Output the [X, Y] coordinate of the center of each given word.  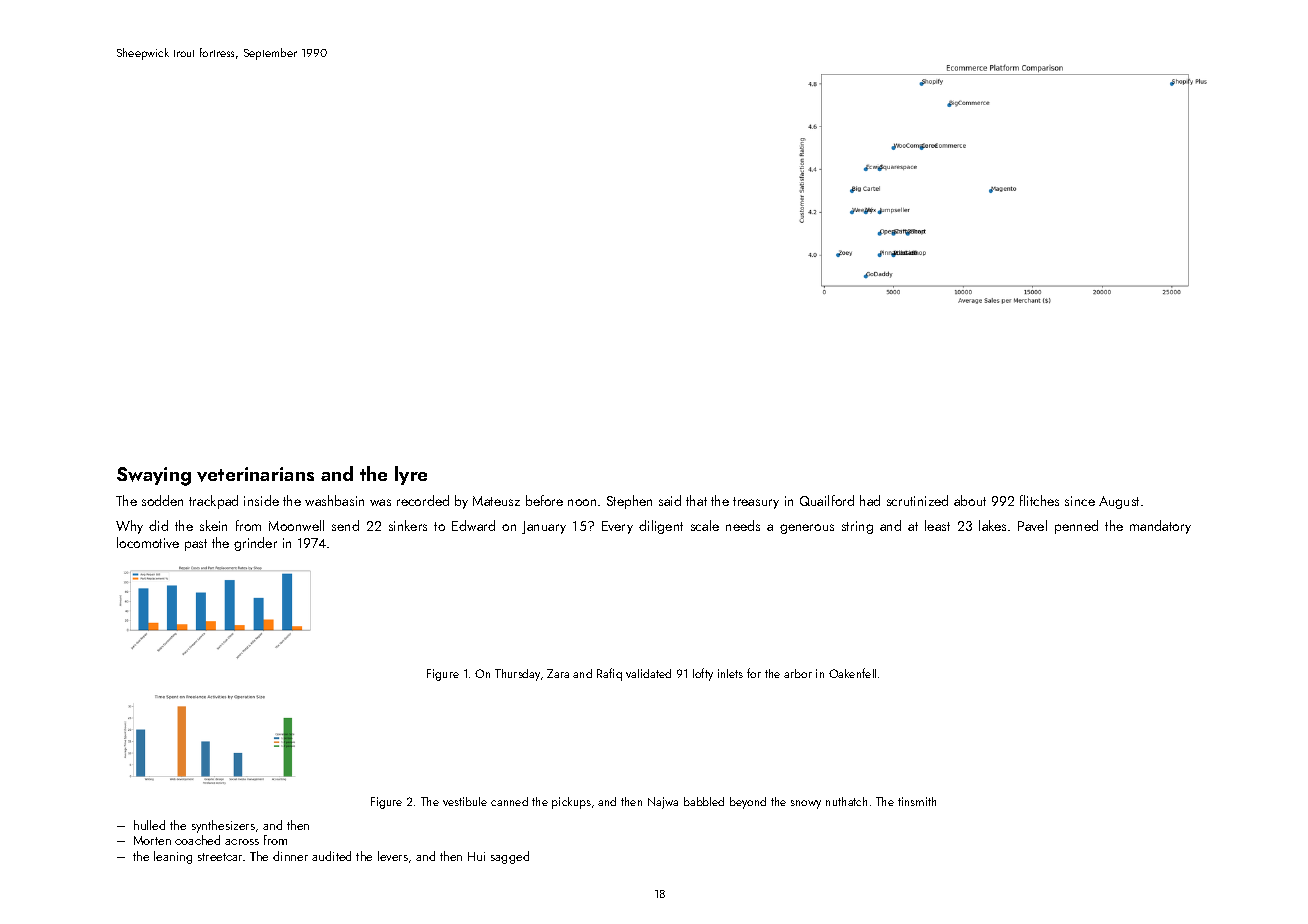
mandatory [1160, 527]
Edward [473, 525]
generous [807, 529]
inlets [730, 673]
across [242, 842]
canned [509, 801]
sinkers [408, 525]
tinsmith [917, 801]
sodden [162, 500]
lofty [703, 674]
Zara [558, 673]
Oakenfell [852, 673]
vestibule [465, 801]
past [196, 545]
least [937, 525]
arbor [798, 673]
